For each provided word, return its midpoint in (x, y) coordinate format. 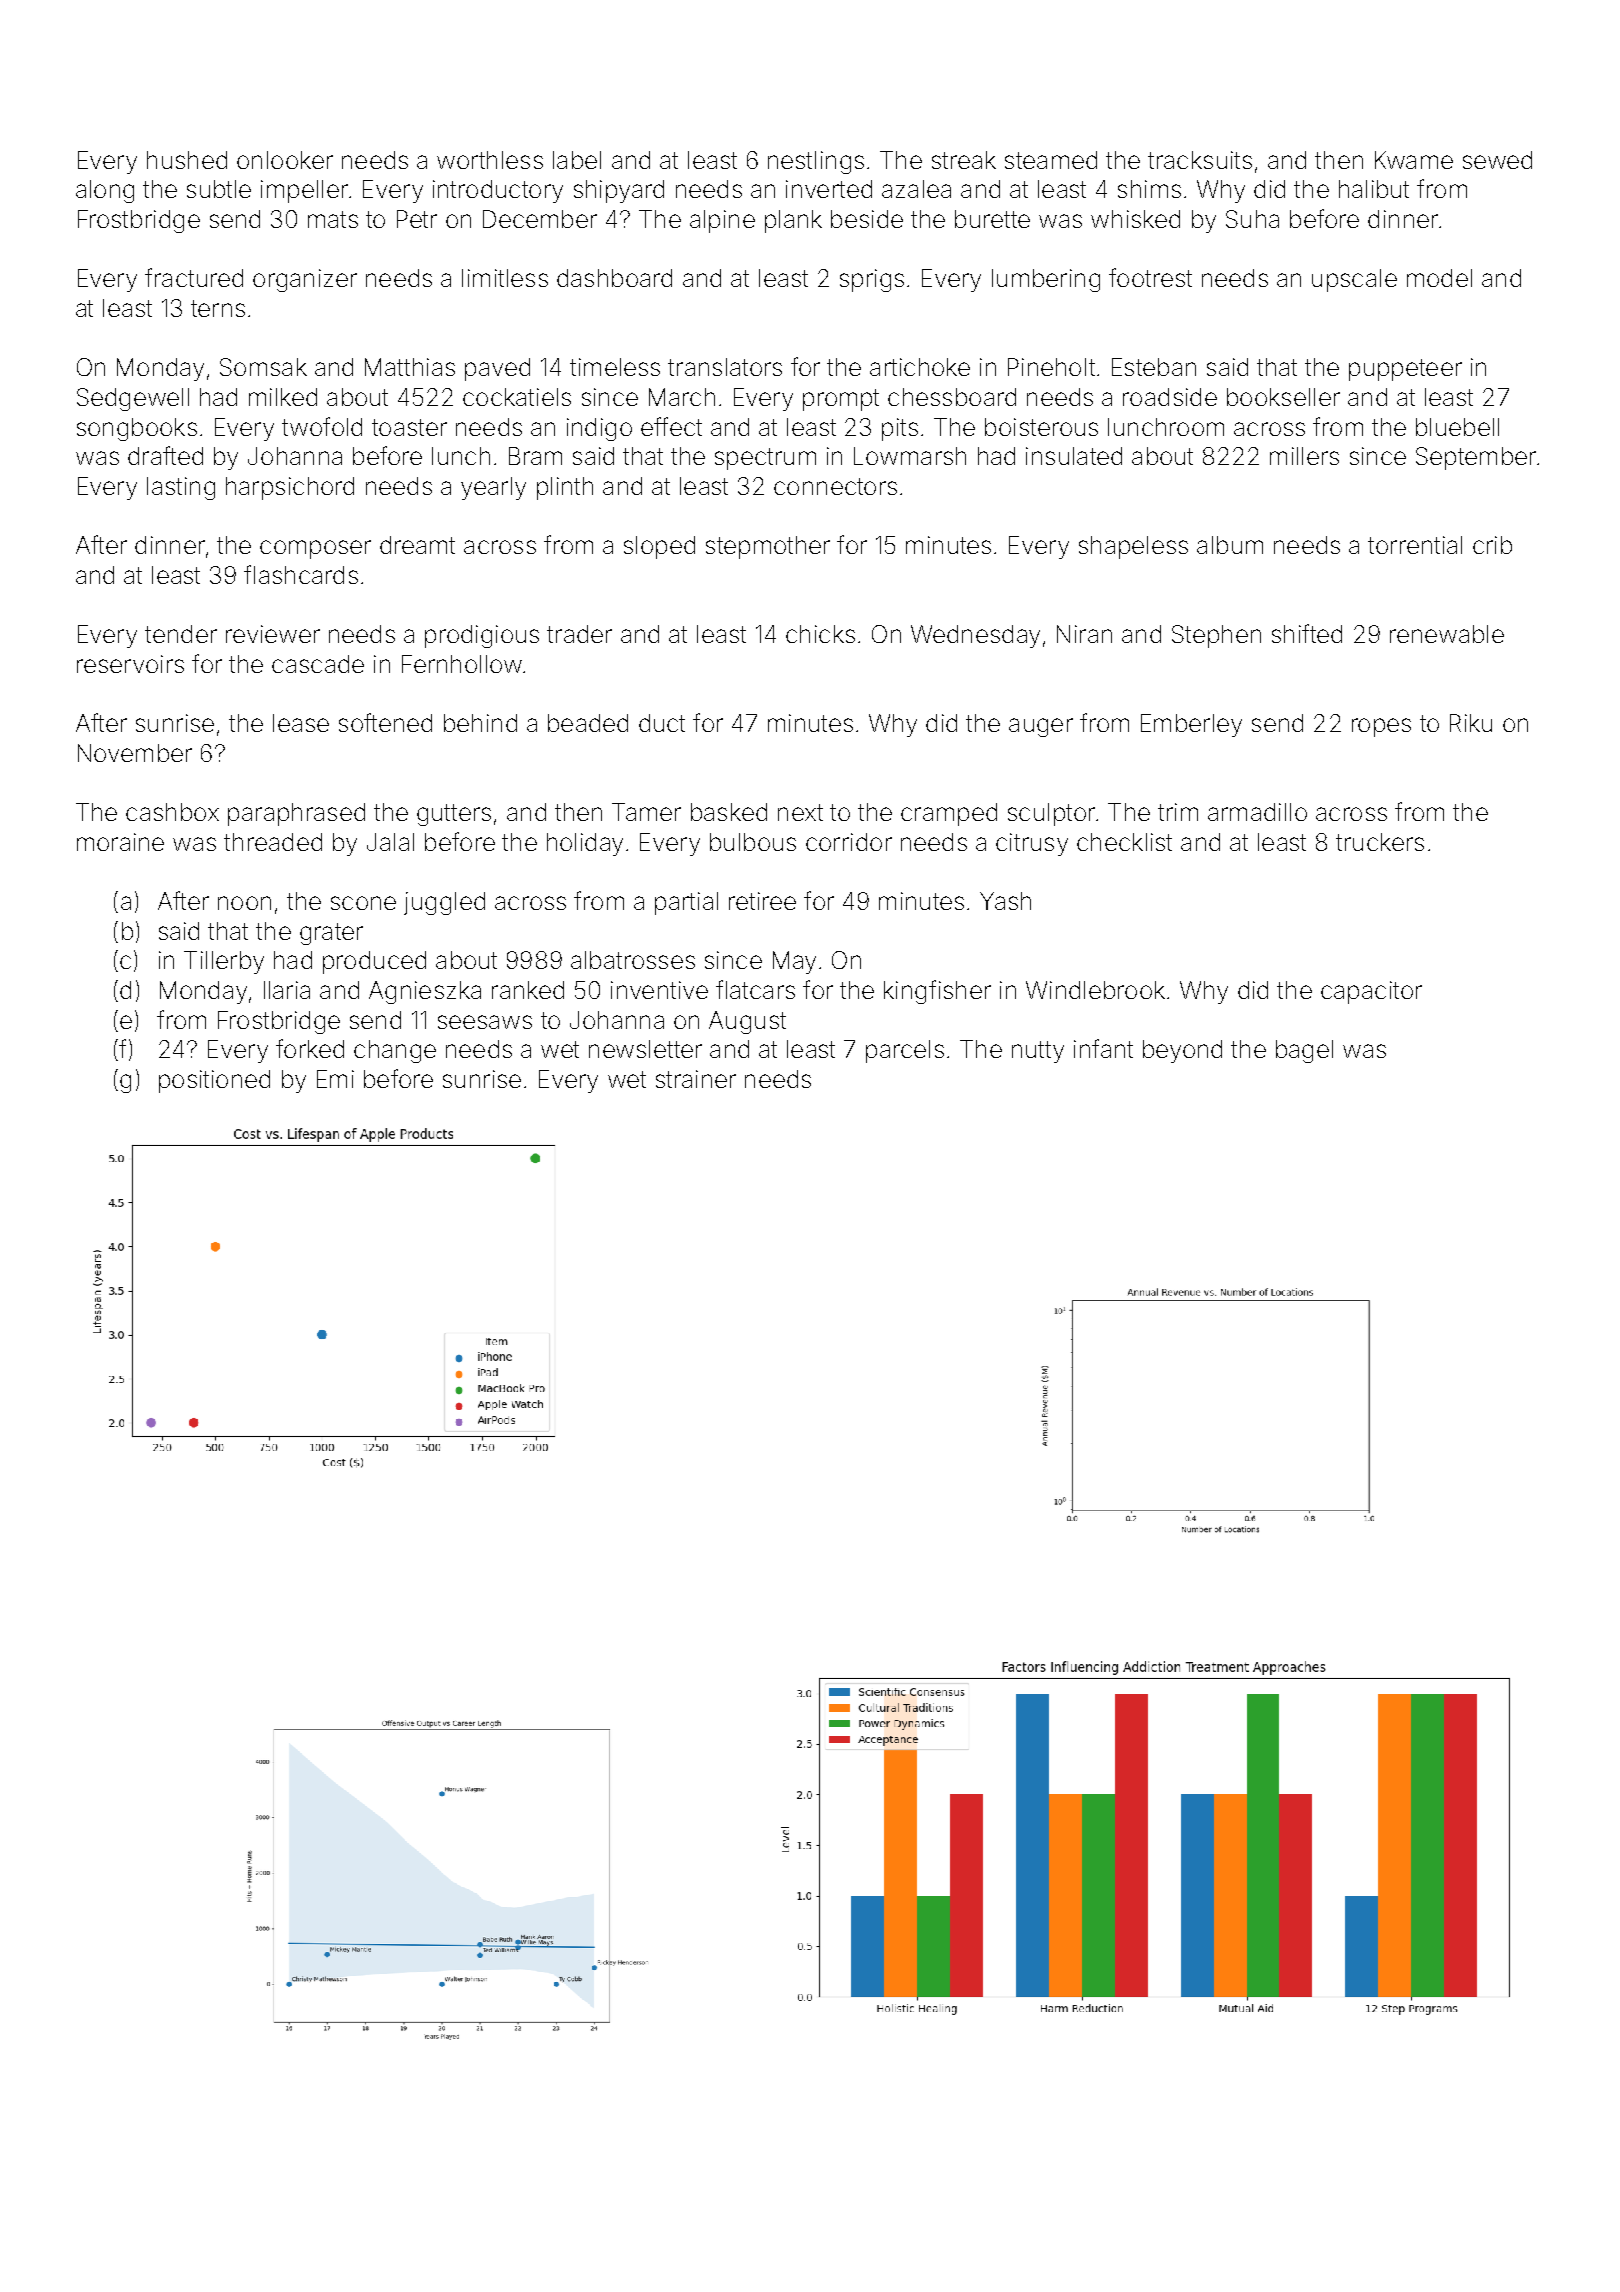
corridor (849, 842)
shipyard (619, 191)
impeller (304, 191)
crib (1492, 545)
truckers (1380, 842)
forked (310, 1048)
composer (315, 549)
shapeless (1133, 547)
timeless (615, 367)
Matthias (410, 367)
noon (244, 903)
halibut (1374, 189)
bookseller (1283, 397)
